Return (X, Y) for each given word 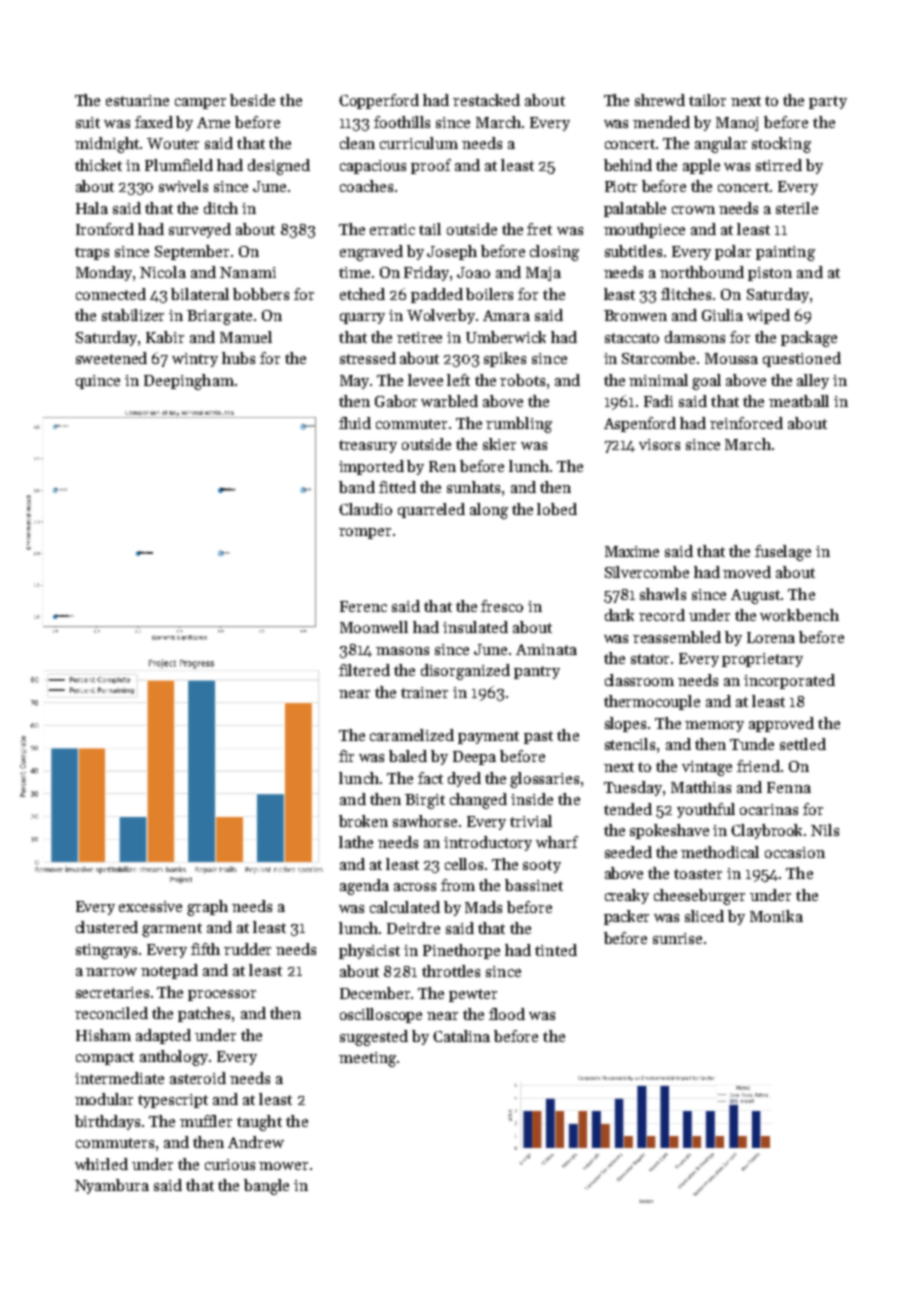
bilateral (200, 294)
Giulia (722, 315)
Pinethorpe (461, 951)
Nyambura (112, 1186)
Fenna (789, 787)
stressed (368, 358)
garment (172, 930)
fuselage (783, 553)
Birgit (425, 801)
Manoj (737, 124)
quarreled (431, 510)
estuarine (137, 100)
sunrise (677, 938)
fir (346, 756)
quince (98, 382)
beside (252, 100)
